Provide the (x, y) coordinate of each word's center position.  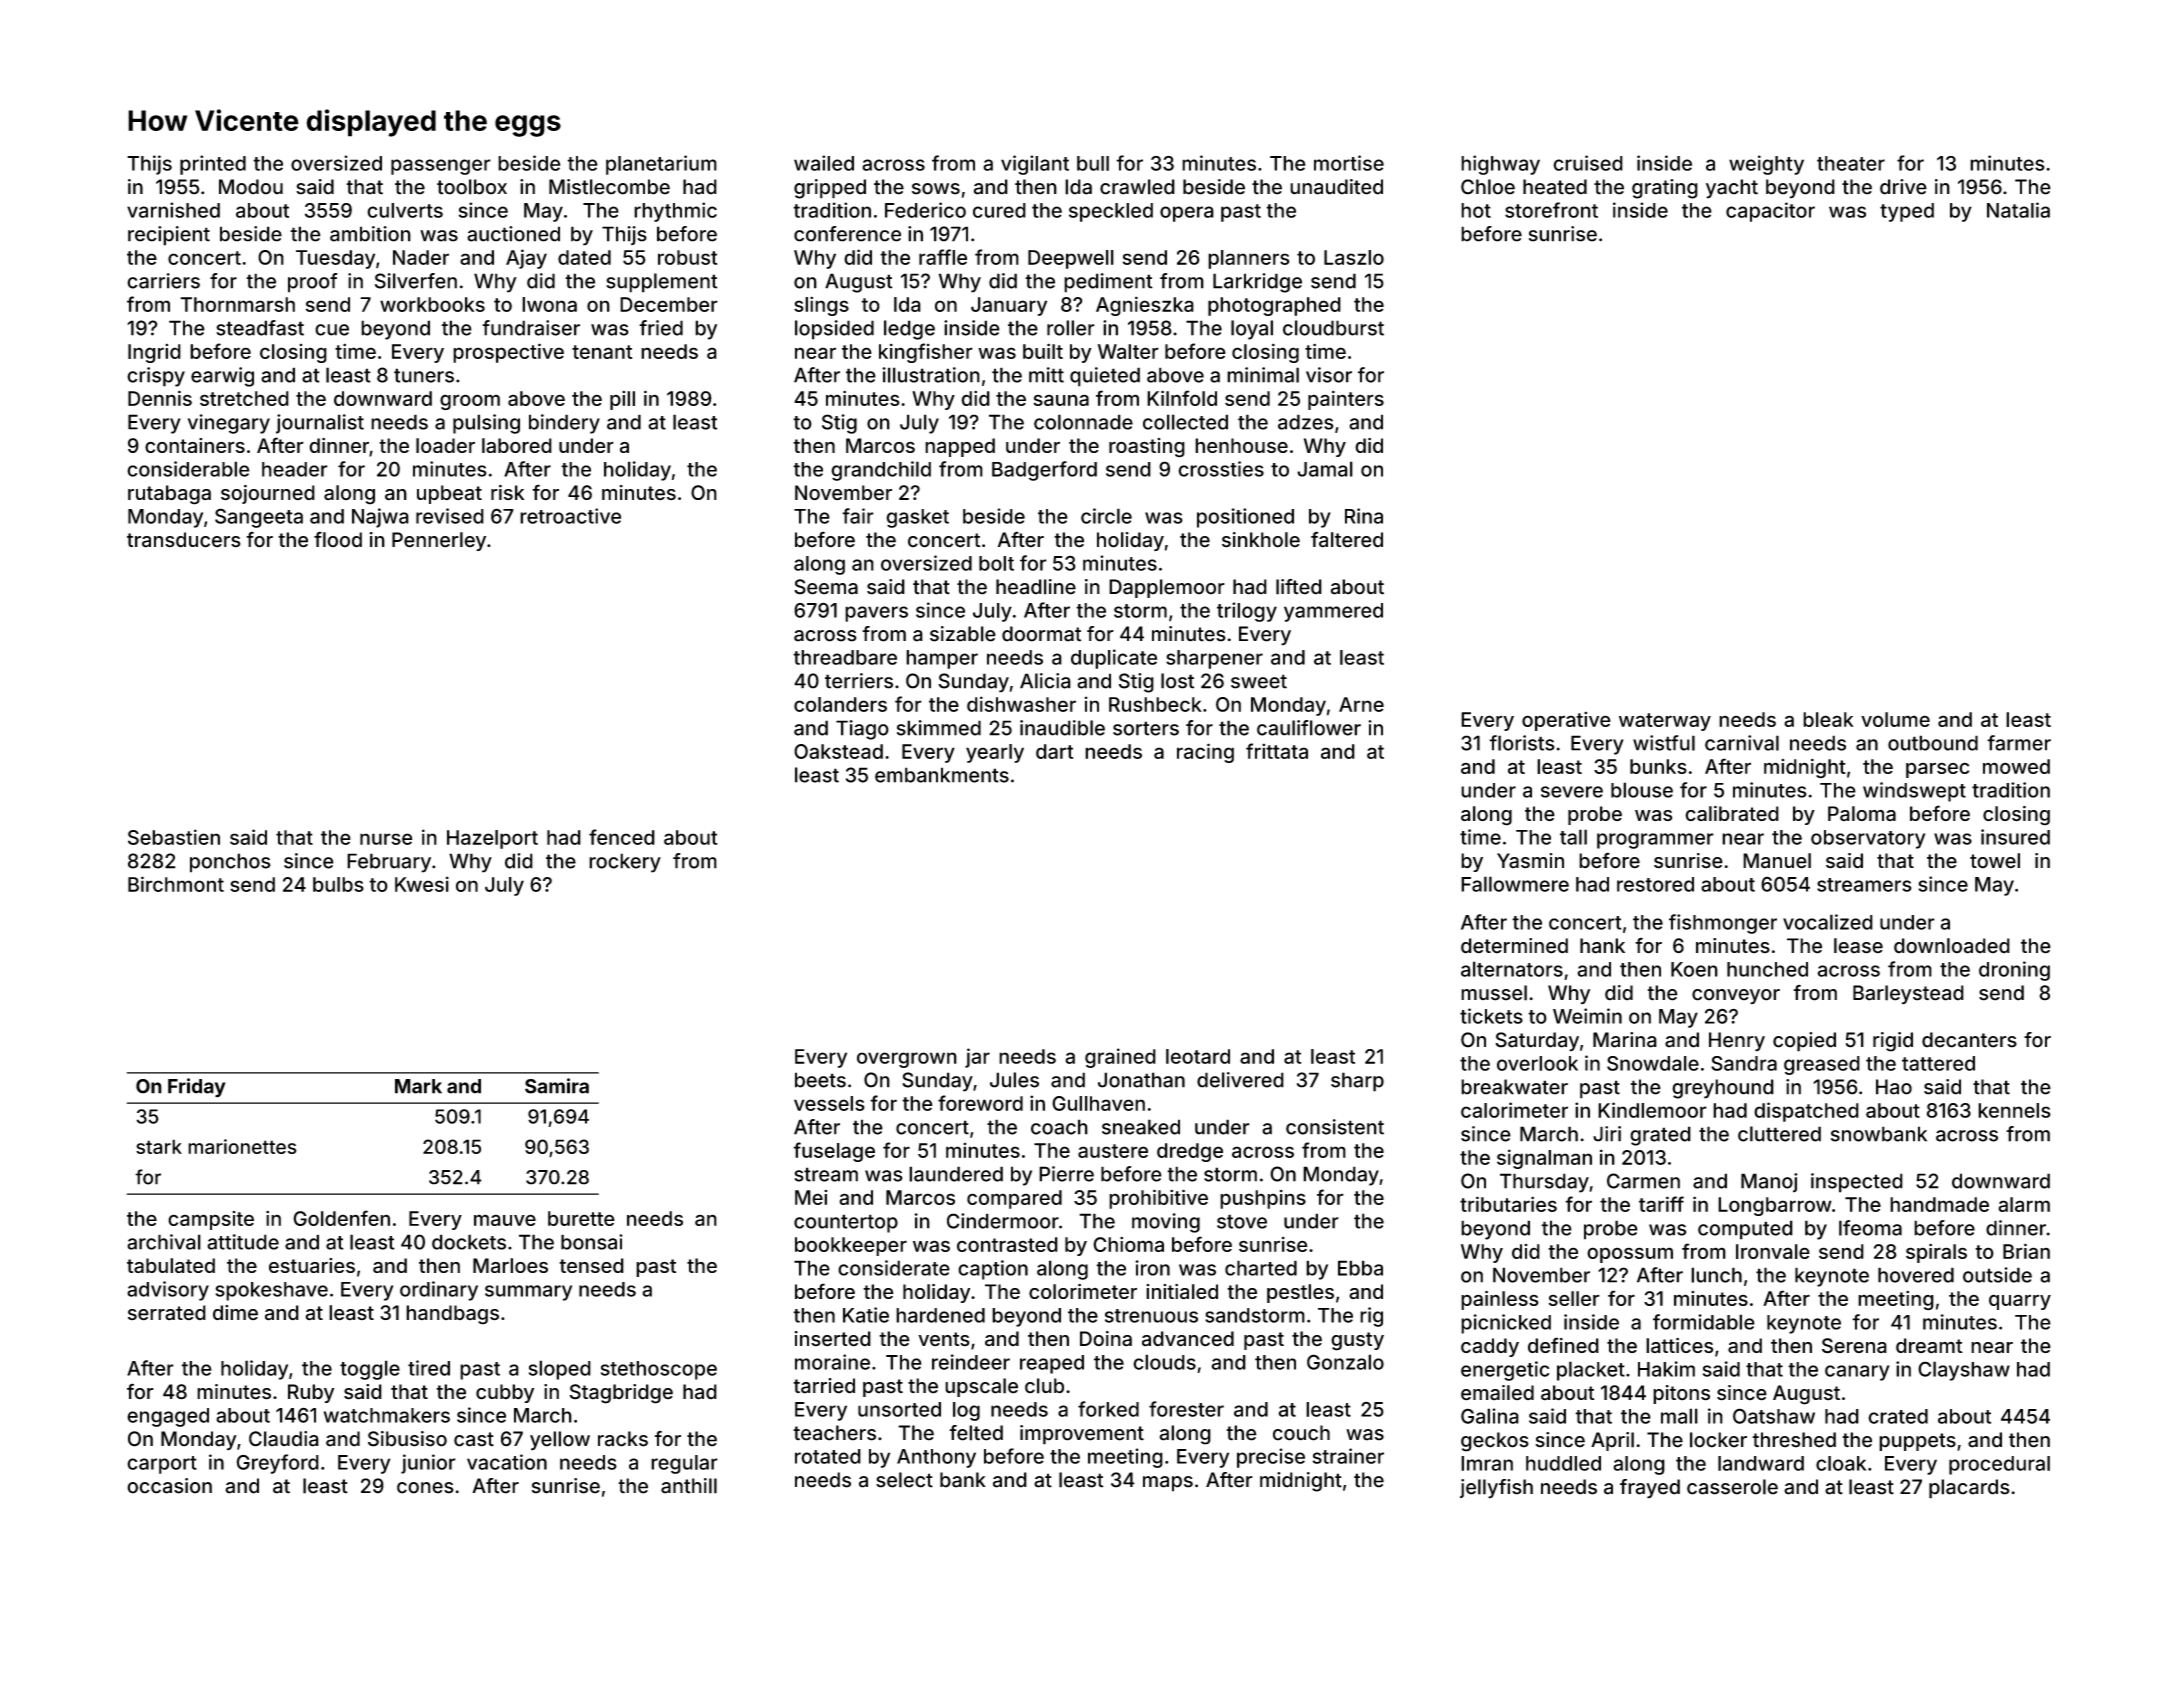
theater (1851, 163)
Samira (557, 1086)
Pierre (1066, 1174)
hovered (1916, 1275)
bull (1093, 163)
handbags (452, 1315)
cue (332, 330)
